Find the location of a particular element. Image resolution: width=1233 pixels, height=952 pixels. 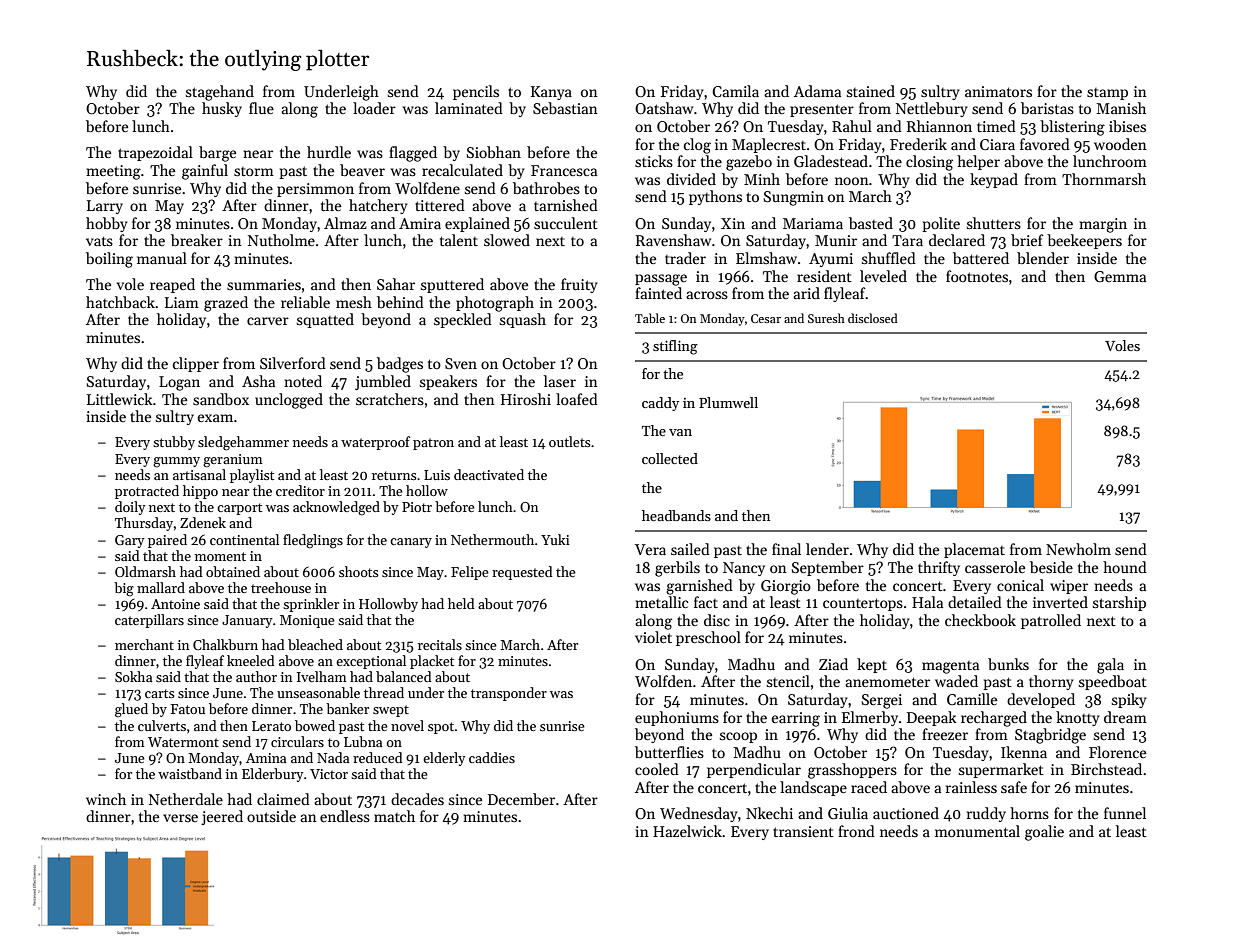

Littlewick is located at coordinates (120, 399).
